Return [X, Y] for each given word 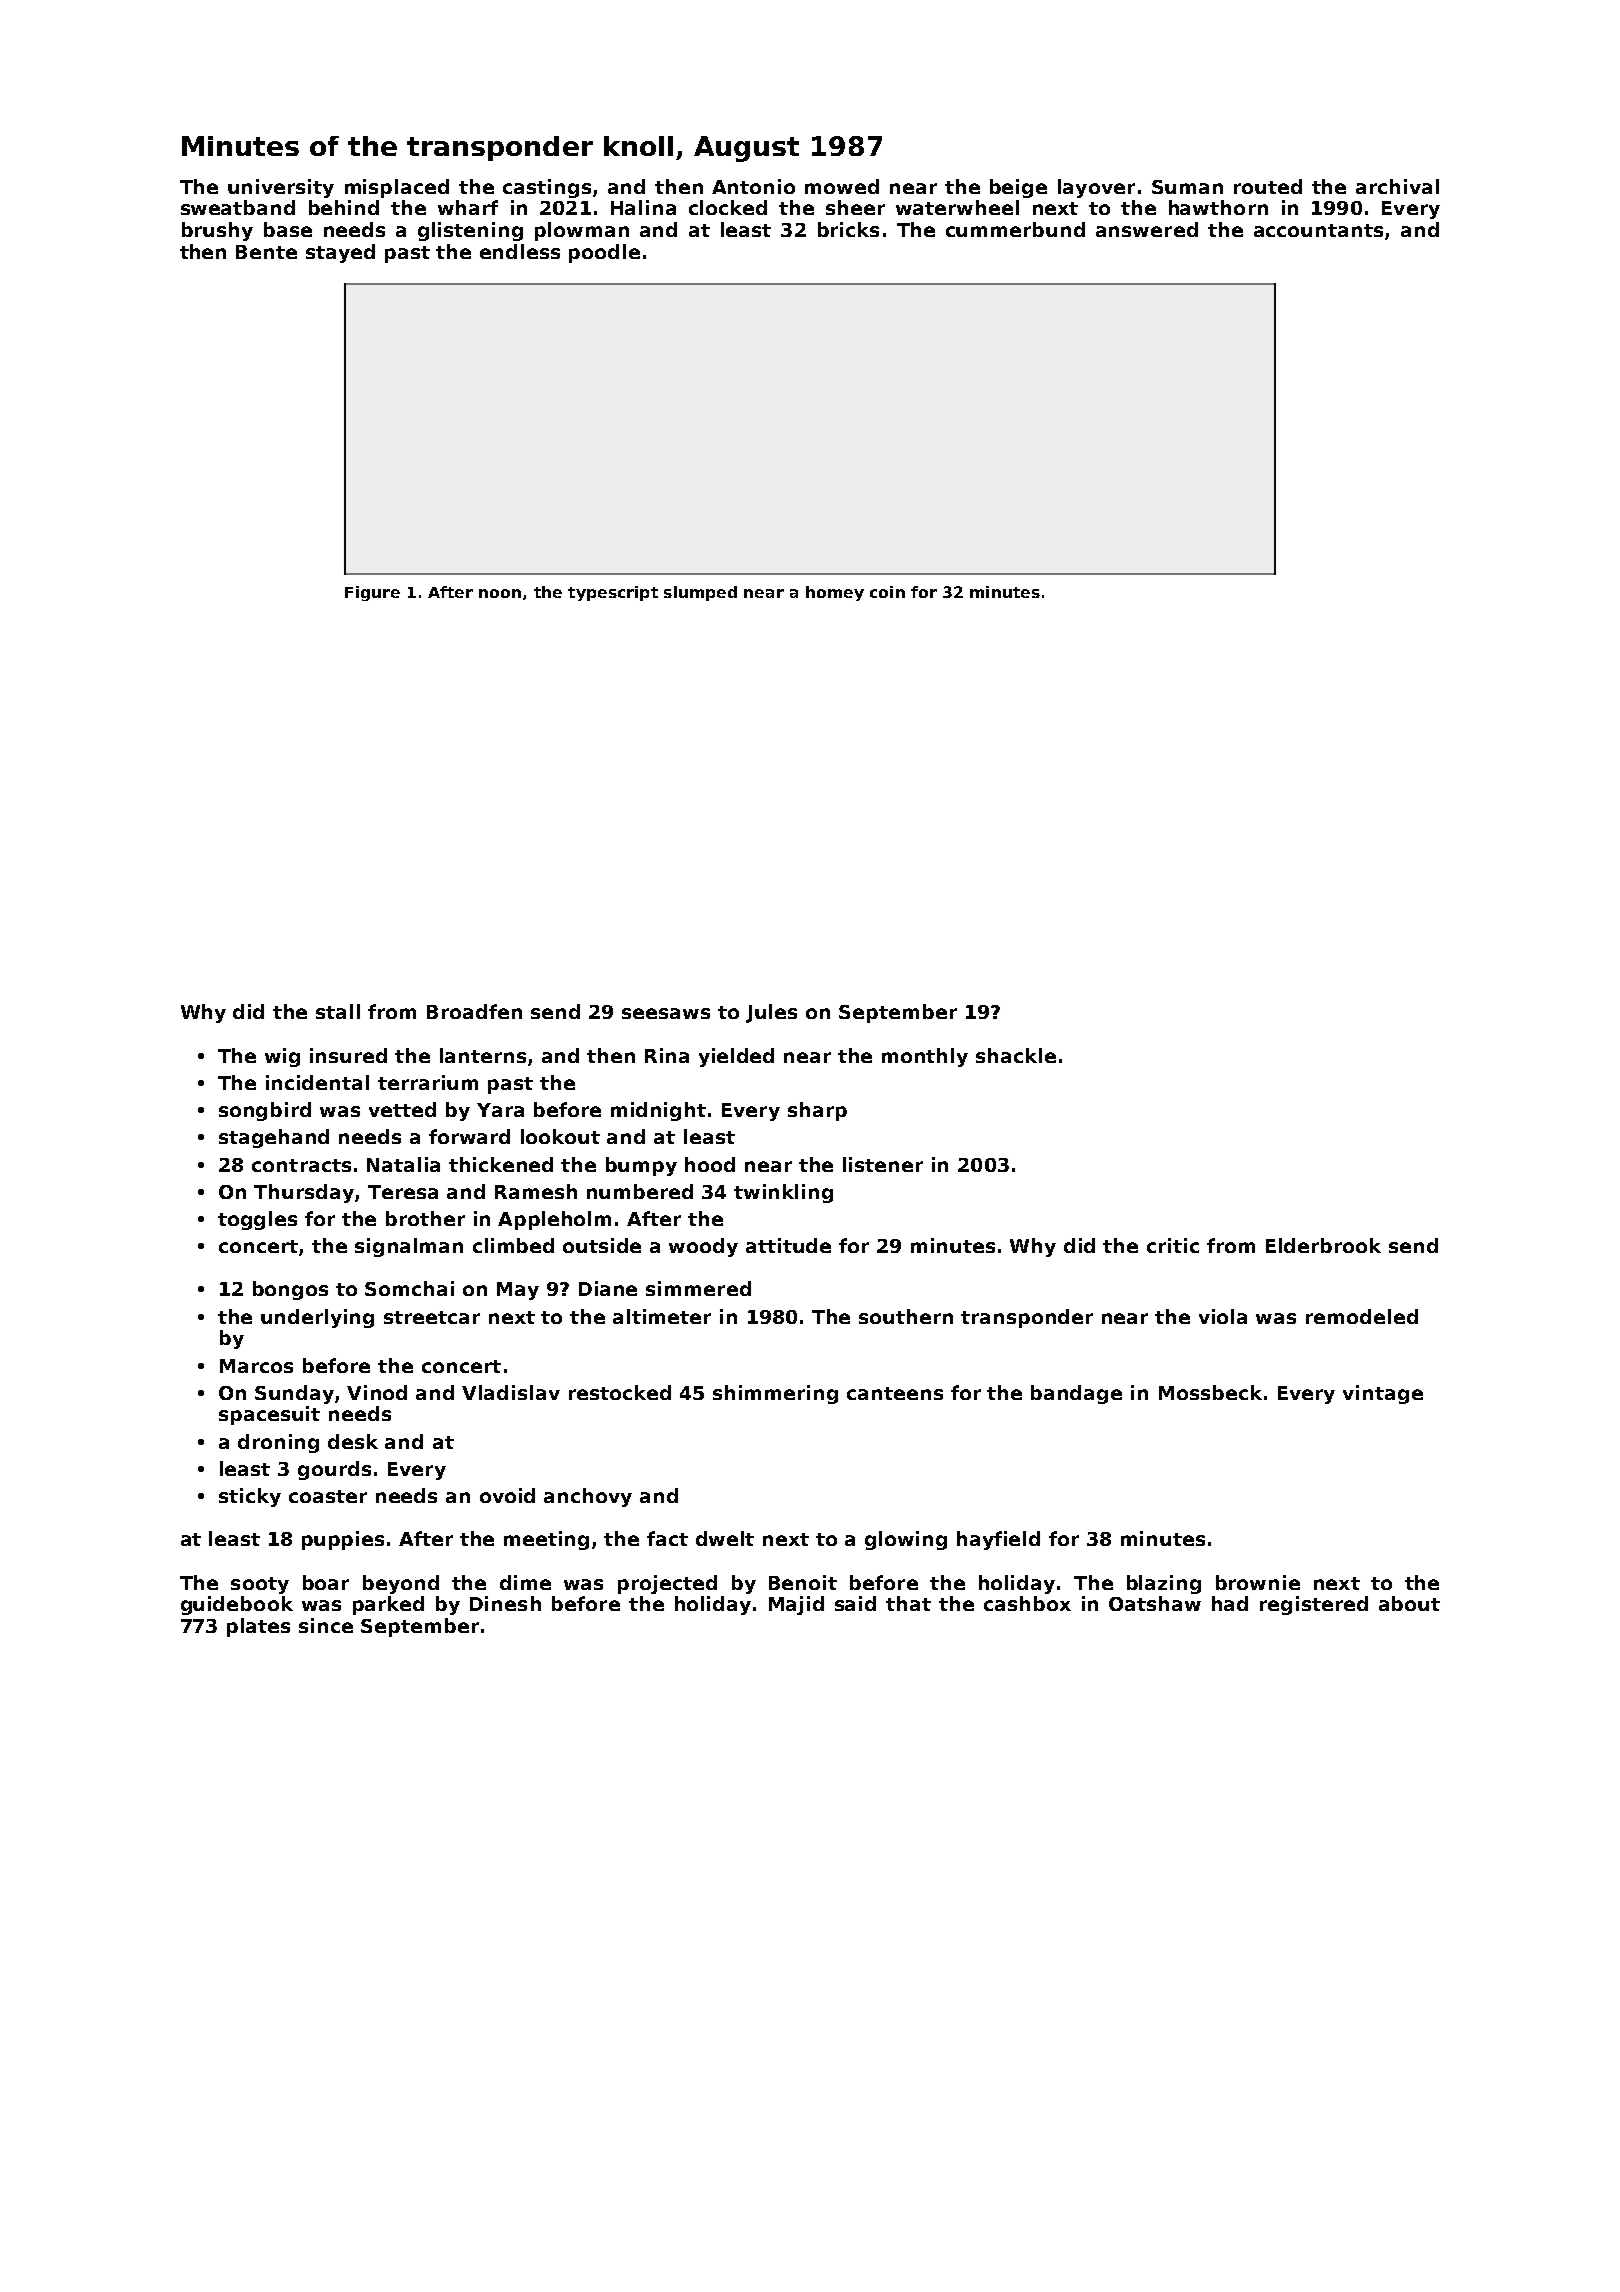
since [326, 1625]
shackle [1016, 1055]
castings [547, 188]
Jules [771, 1013]
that [908, 1603]
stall [338, 1011]
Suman [1187, 187]
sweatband [238, 207]
